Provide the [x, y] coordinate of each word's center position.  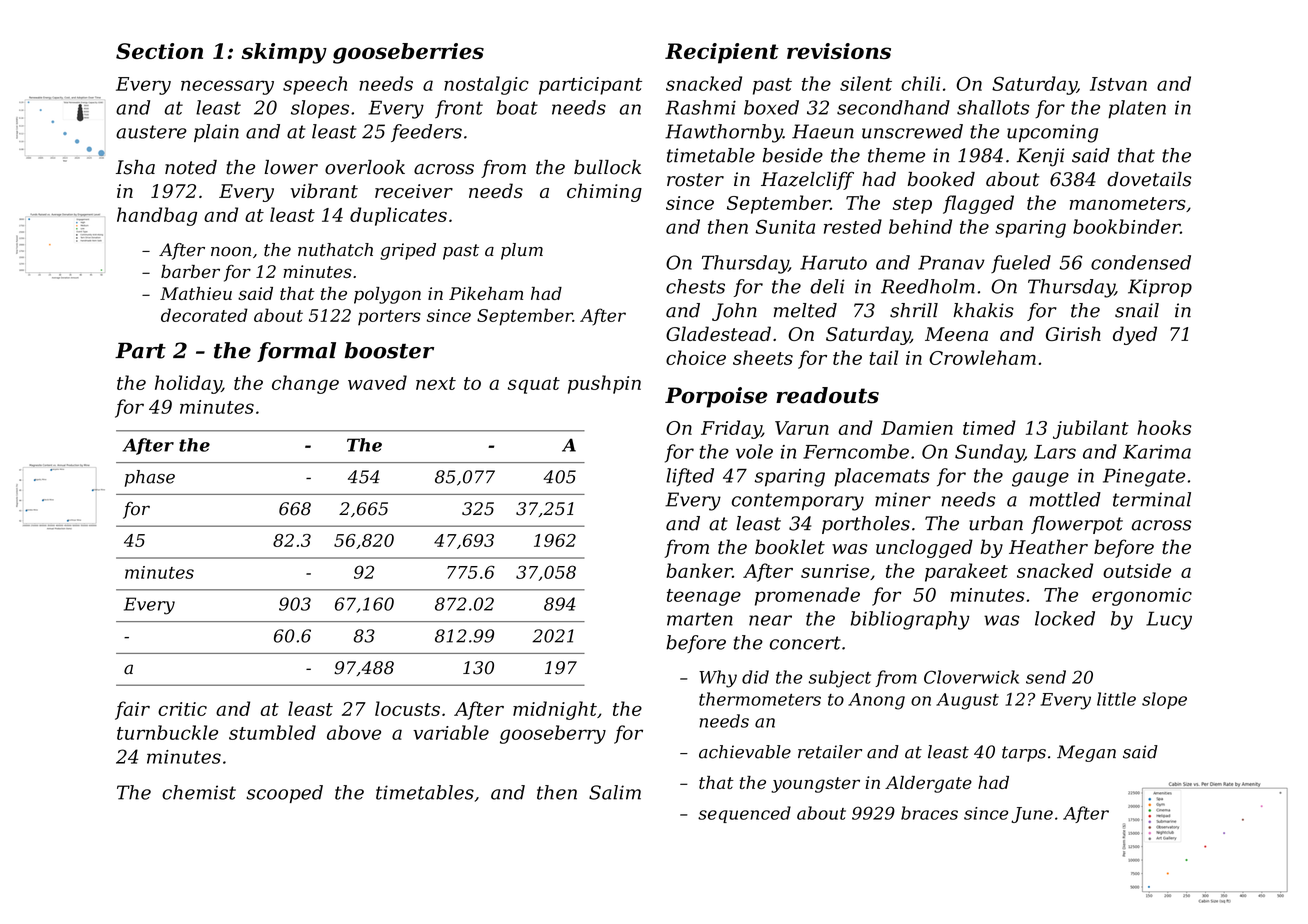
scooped [284, 794]
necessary [227, 87]
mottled [1065, 499]
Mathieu [196, 293]
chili [920, 83]
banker [699, 570]
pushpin [604, 384]
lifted [690, 477]
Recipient [722, 53]
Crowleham [982, 357]
